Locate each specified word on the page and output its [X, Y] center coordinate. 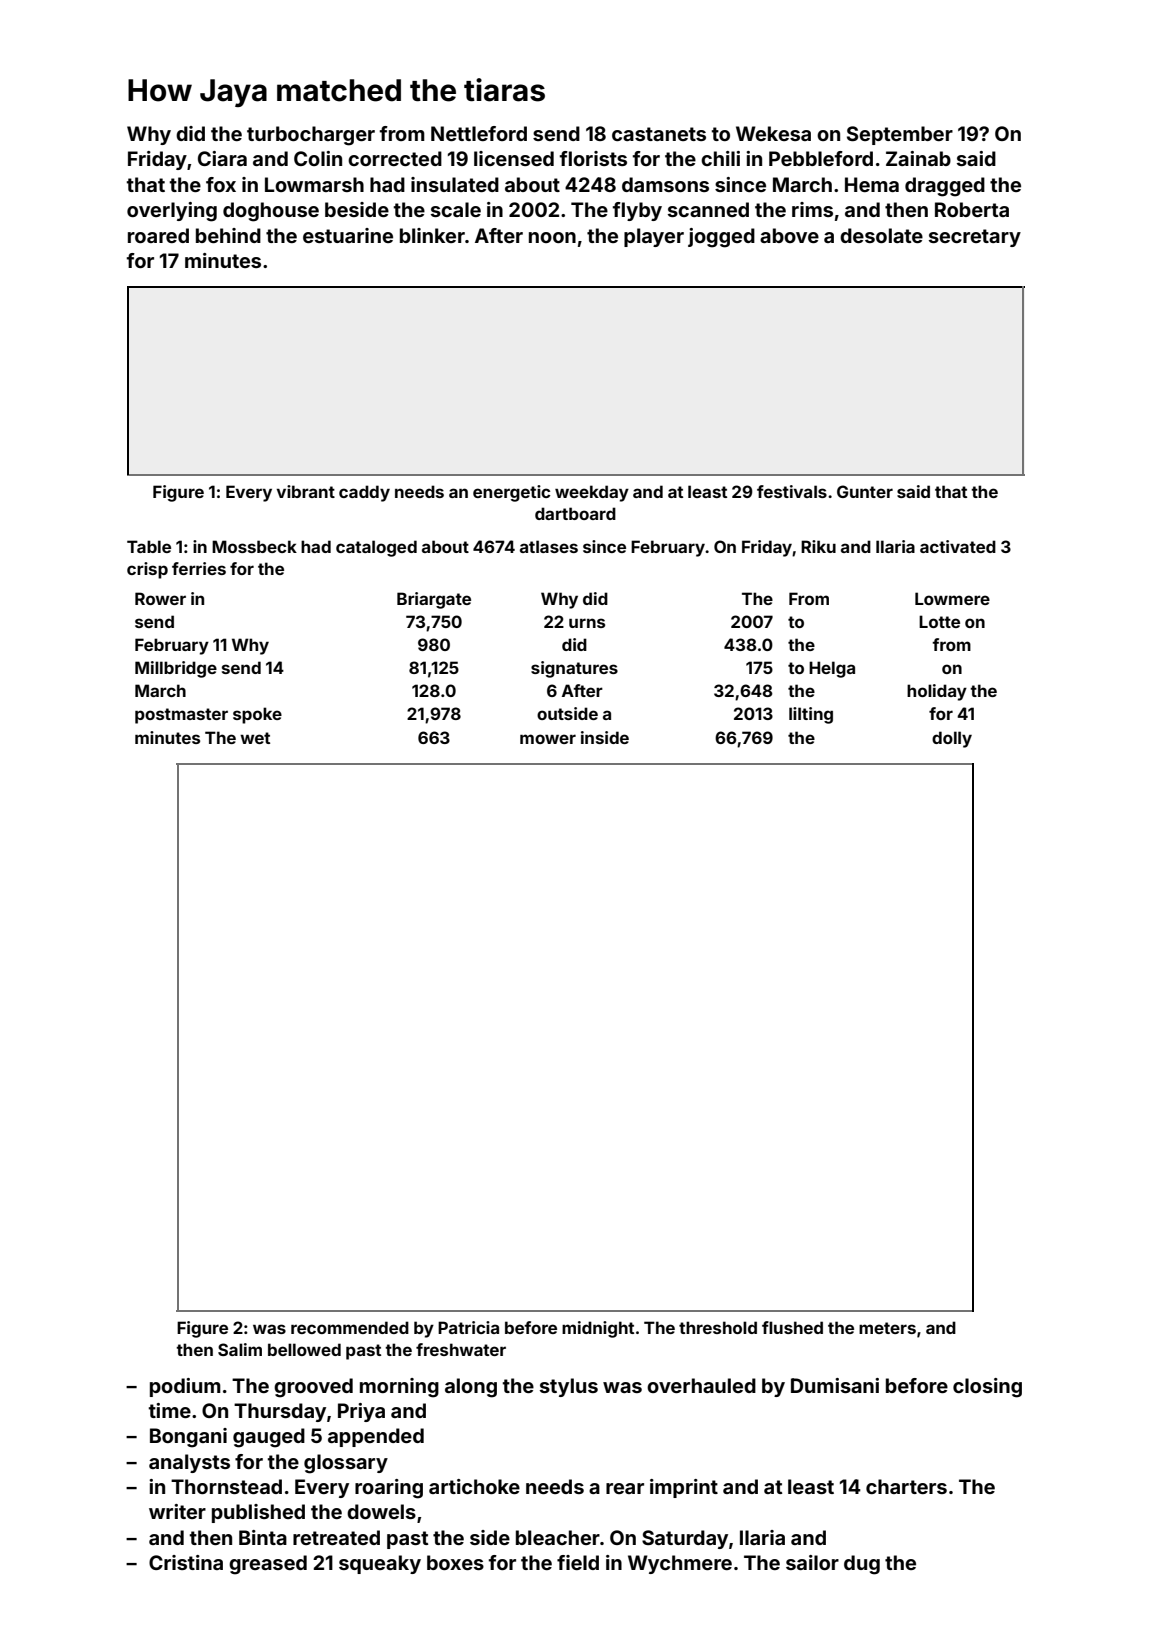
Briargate [434, 600]
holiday [937, 692]
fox [221, 184]
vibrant [305, 491]
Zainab [918, 158]
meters [887, 1328]
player [654, 237]
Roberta [972, 209]
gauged [269, 1438]
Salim [240, 1349]
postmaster [181, 716]
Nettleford [479, 133]
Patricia [468, 1327]
